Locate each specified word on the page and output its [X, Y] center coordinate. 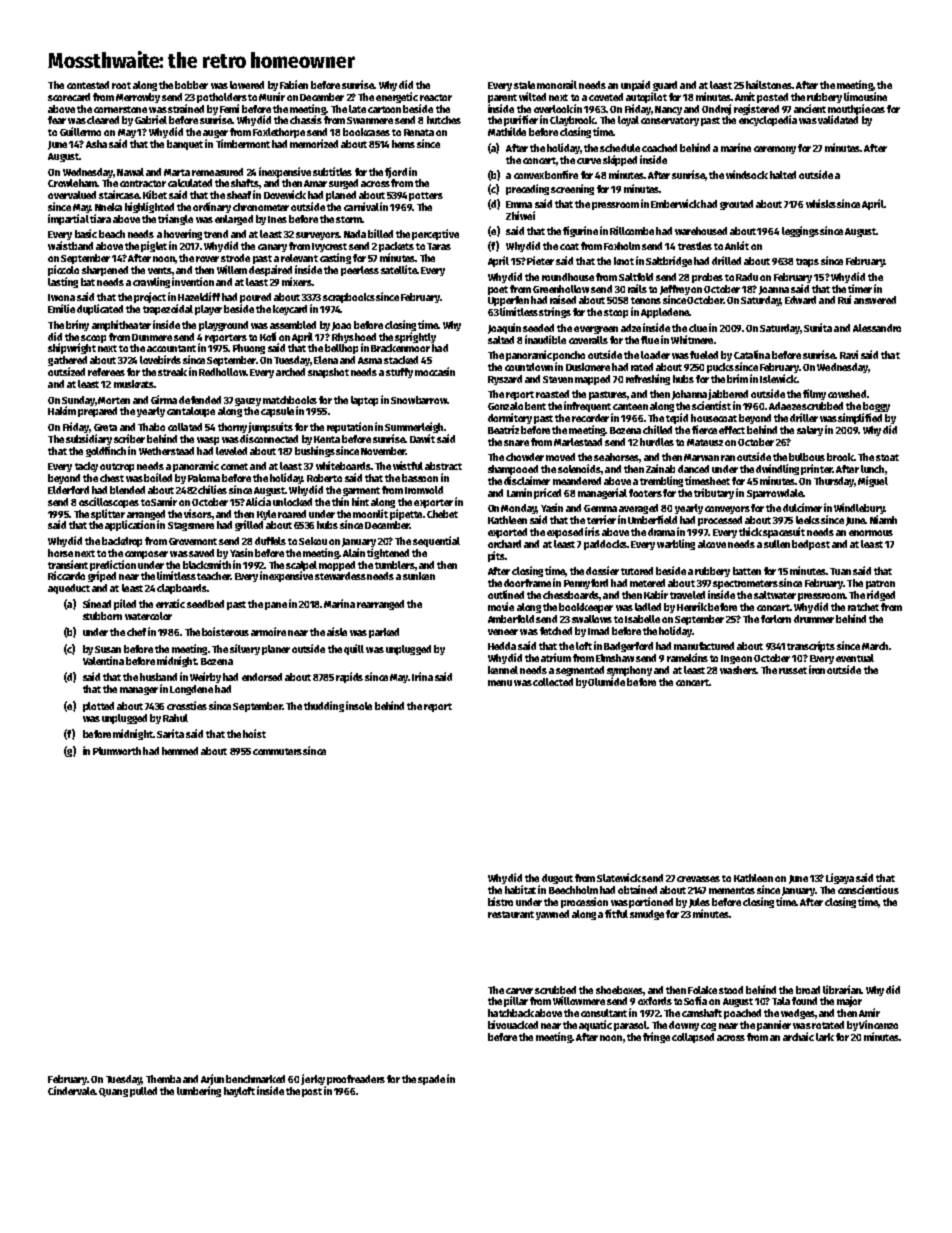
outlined [506, 594]
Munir [272, 96]
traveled [687, 595]
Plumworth [117, 751]
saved [201, 553]
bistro [500, 901]
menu [500, 683]
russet [793, 670]
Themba [163, 1079]
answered [875, 300]
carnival [361, 206]
